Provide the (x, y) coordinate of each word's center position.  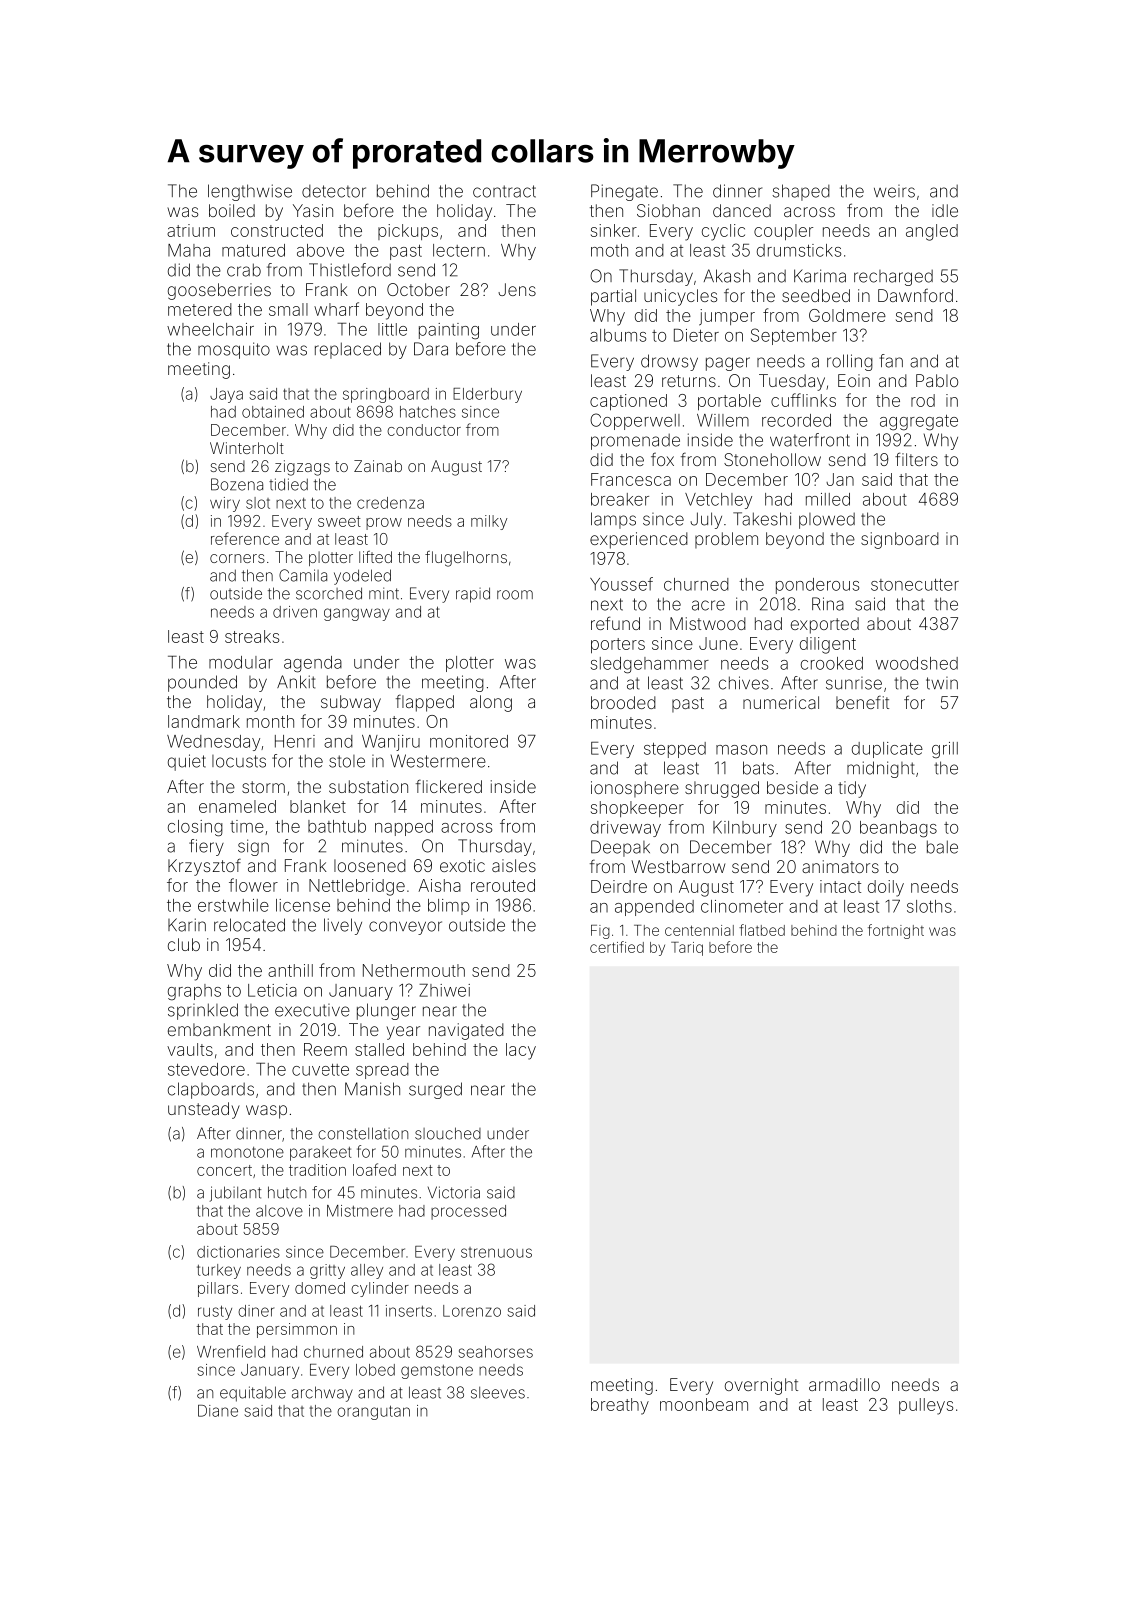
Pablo (937, 380)
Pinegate (624, 192)
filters (916, 459)
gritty (327, 1271)
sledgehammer (650, 665)
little (392, 329)
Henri (295, 741)
